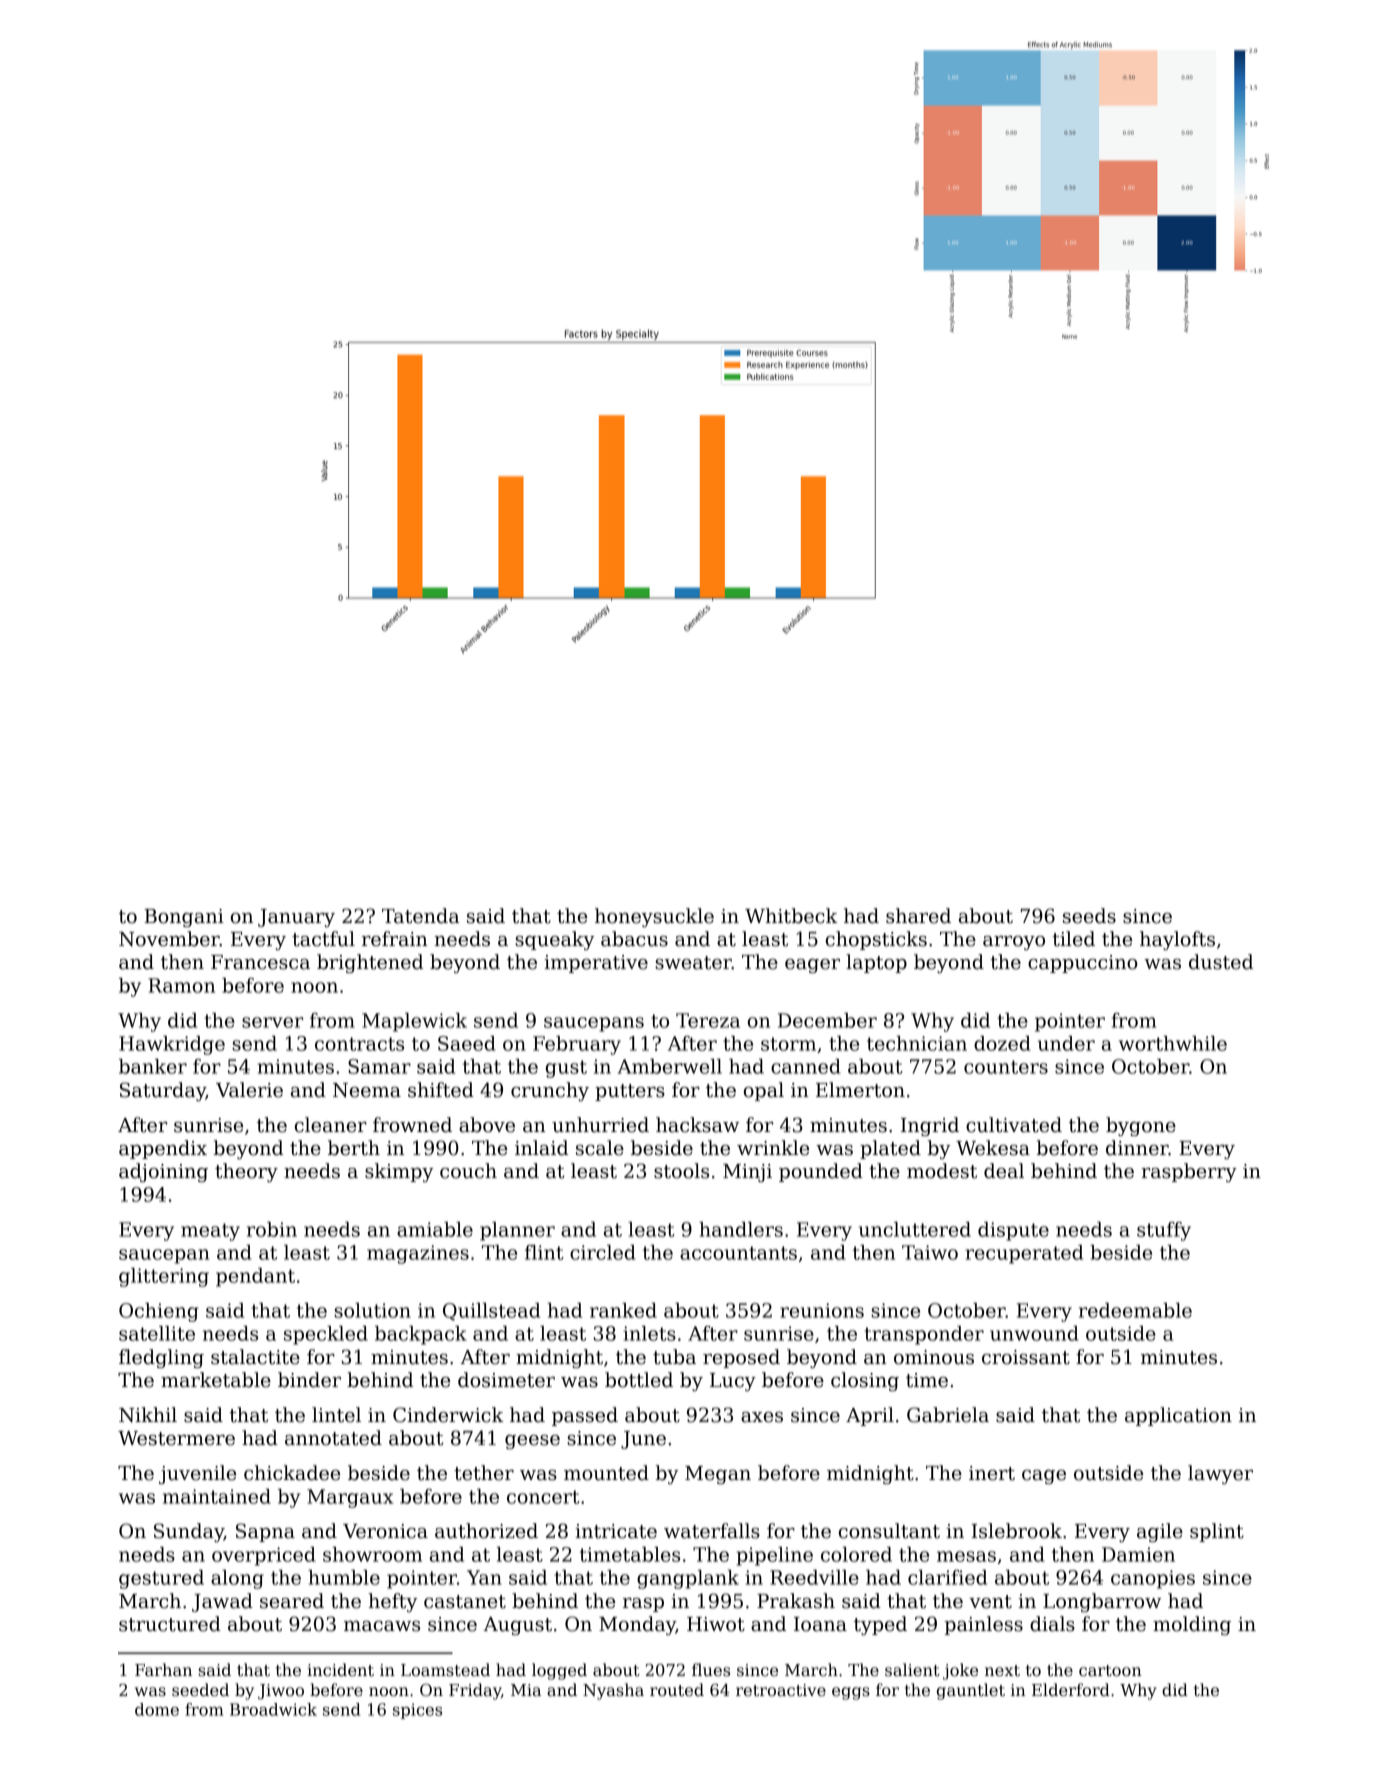 The height and width of the screenshot is (1788, 1381). Describe the element at coordinates (639, 1380) in the screenshot. I see `bottled` at that location.
